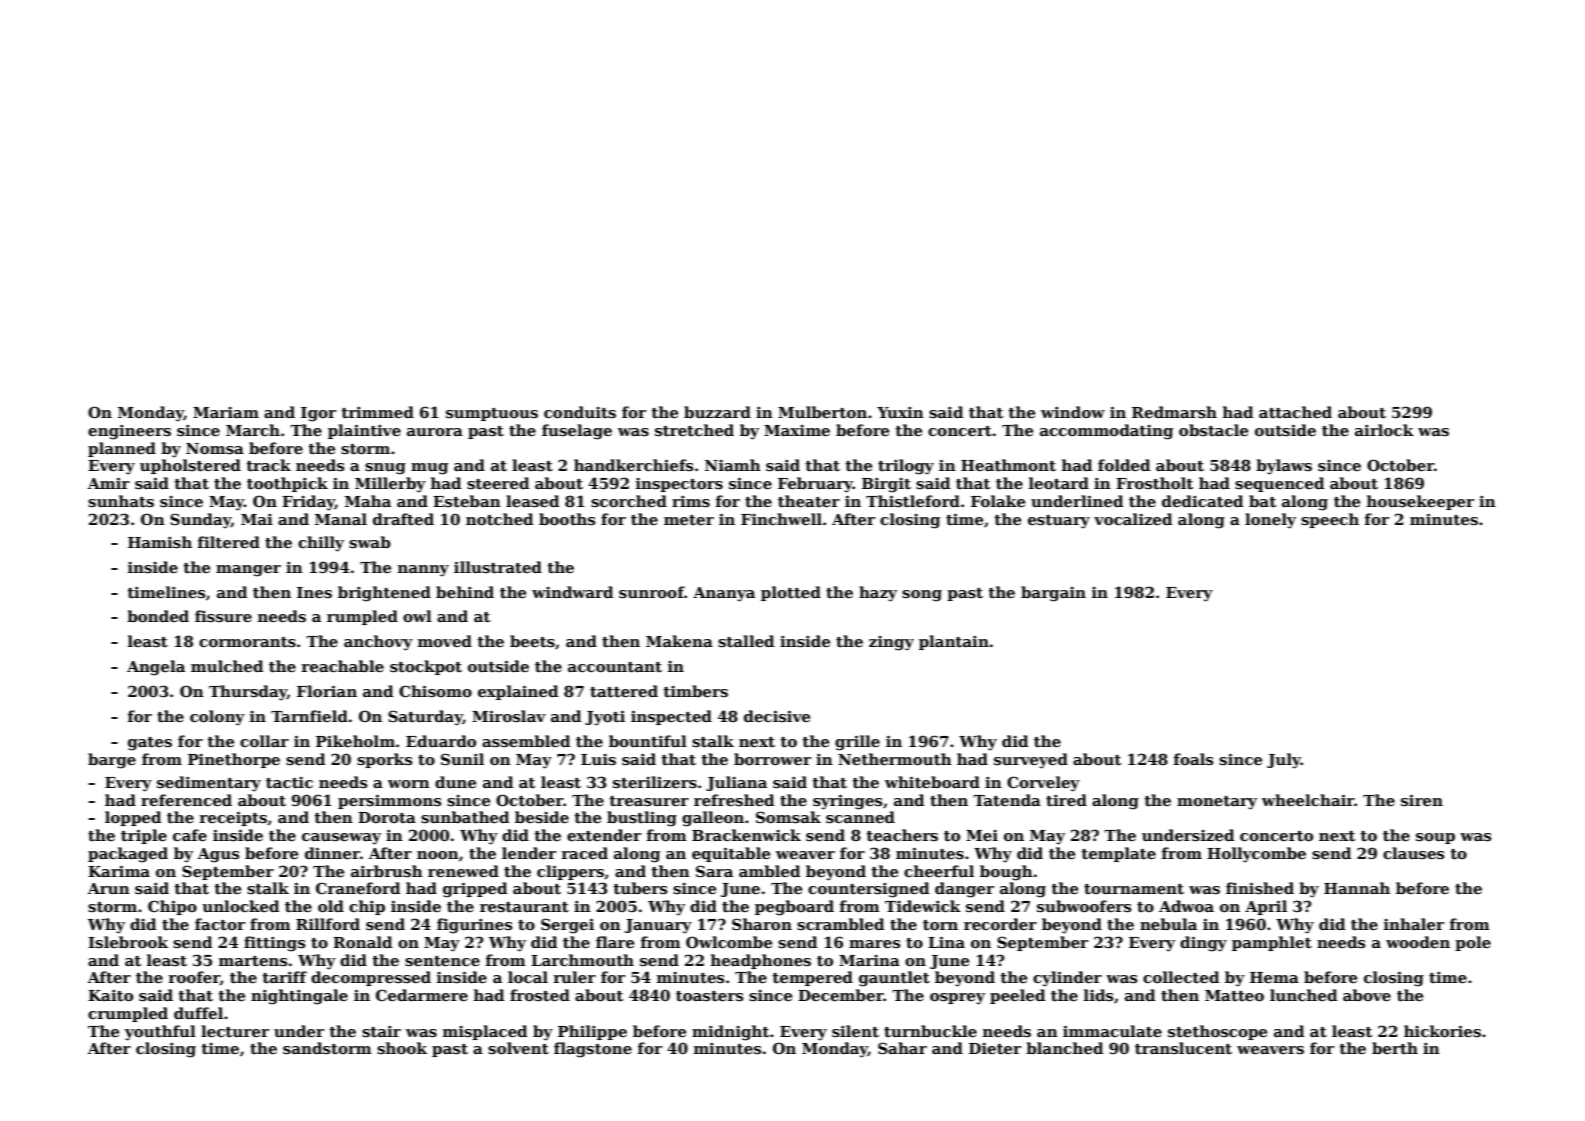 The image size is (1585, 1121). Describe the element at coordinates (1053, 594) in the screenshot. I see `bargain` at that location.
